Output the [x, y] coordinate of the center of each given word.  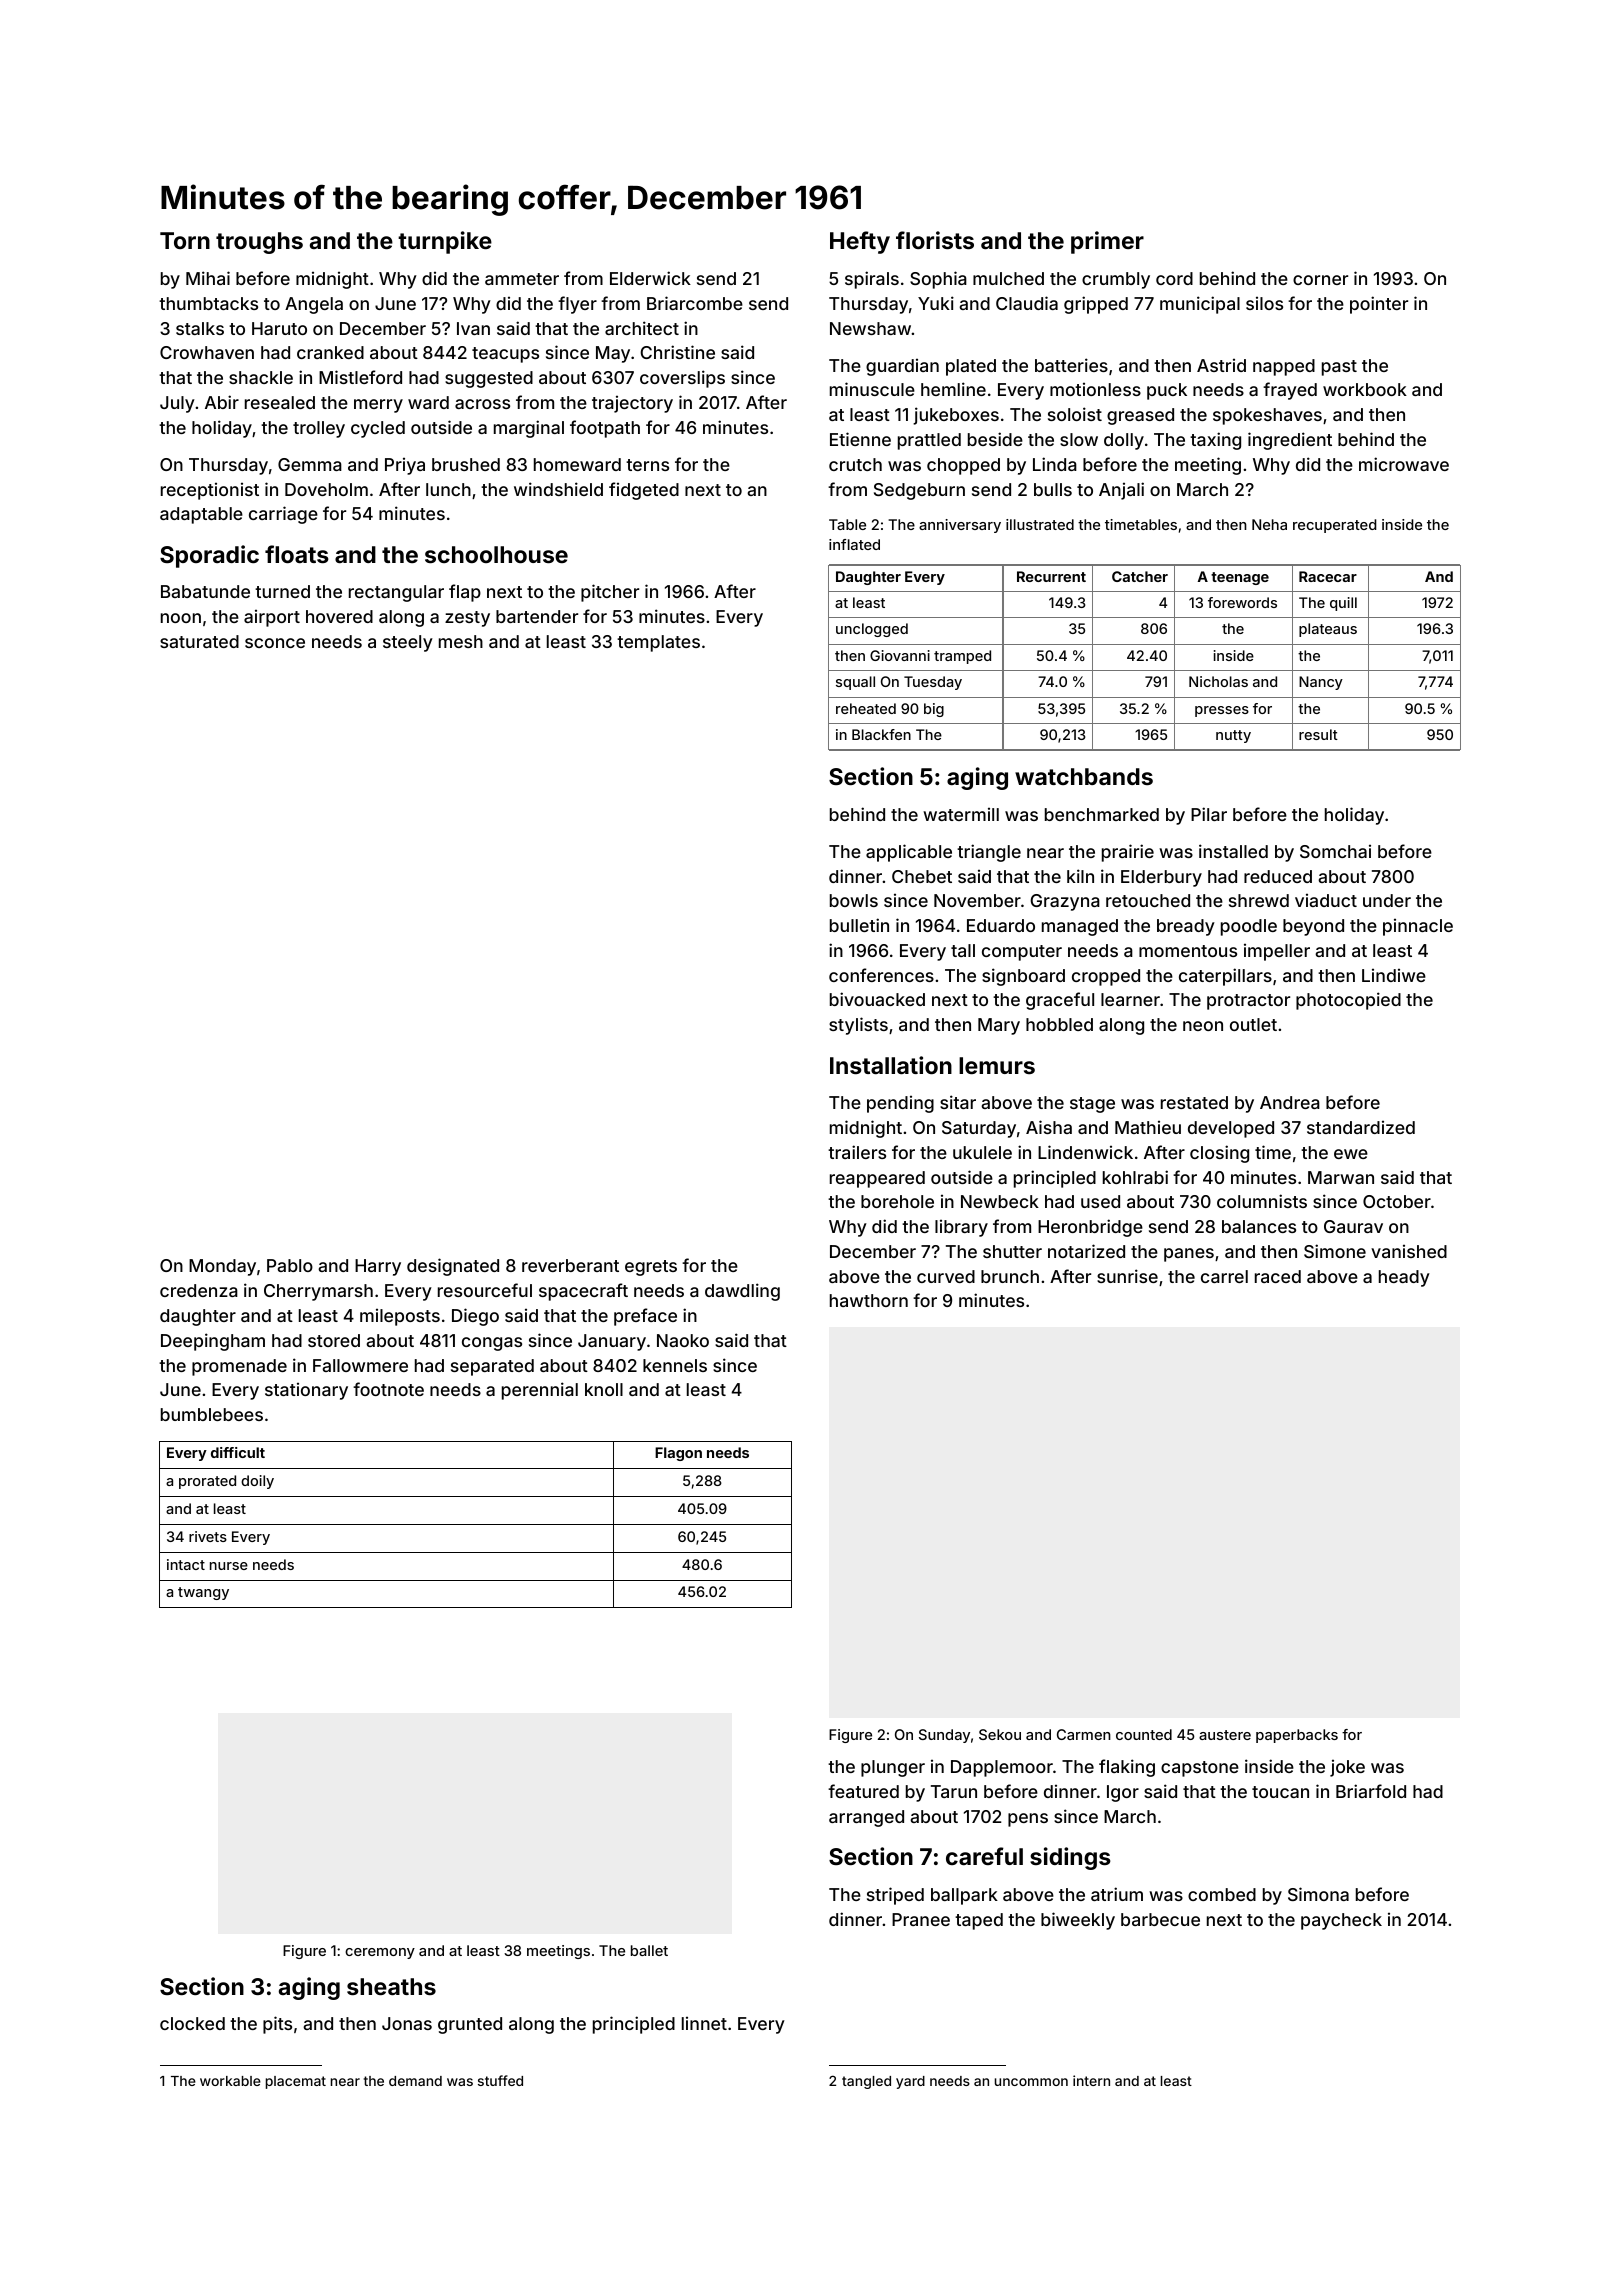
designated [453, 1267]
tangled [866, 2082]
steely [408, 643]
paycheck [1341, 1921]
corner [1320, 280]
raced [1278, 1276]
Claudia [1027, 303]
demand [415, 2081]
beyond [1313, 927]
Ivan [473, 328]
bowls [854, 900]
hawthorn [869, 1300]
